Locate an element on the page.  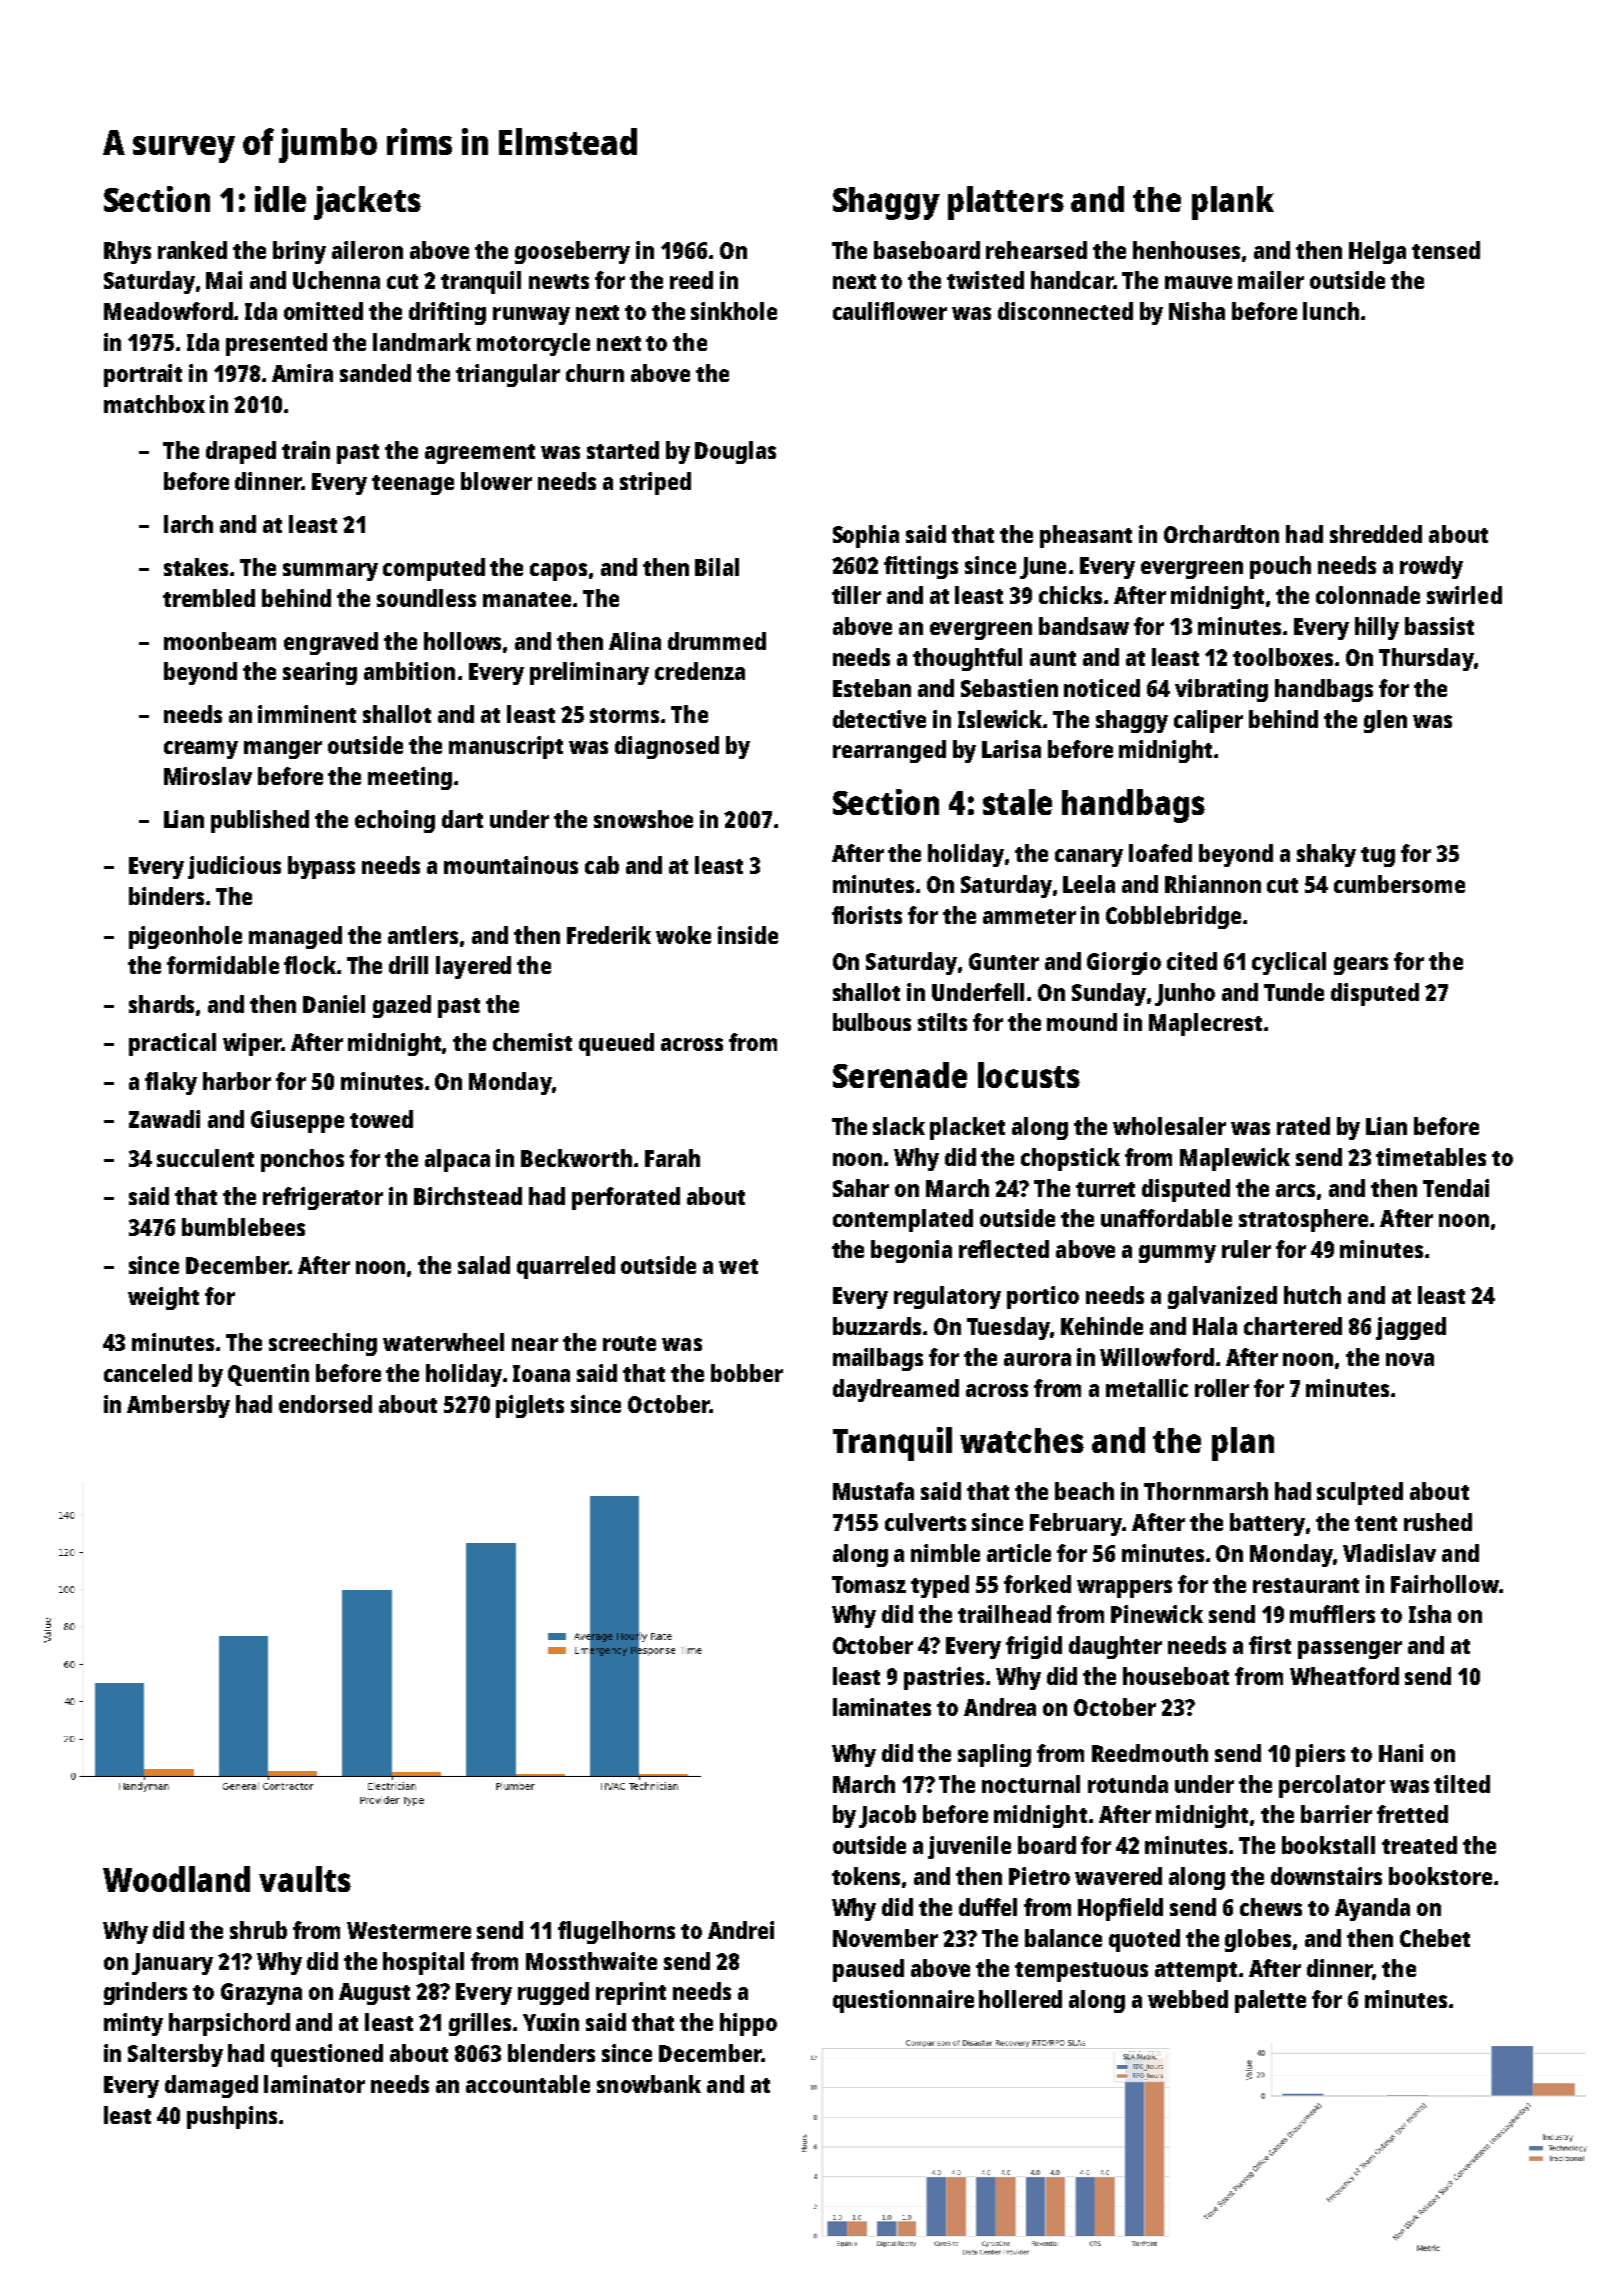
rushed is located at coordinates (1438, 1522).
